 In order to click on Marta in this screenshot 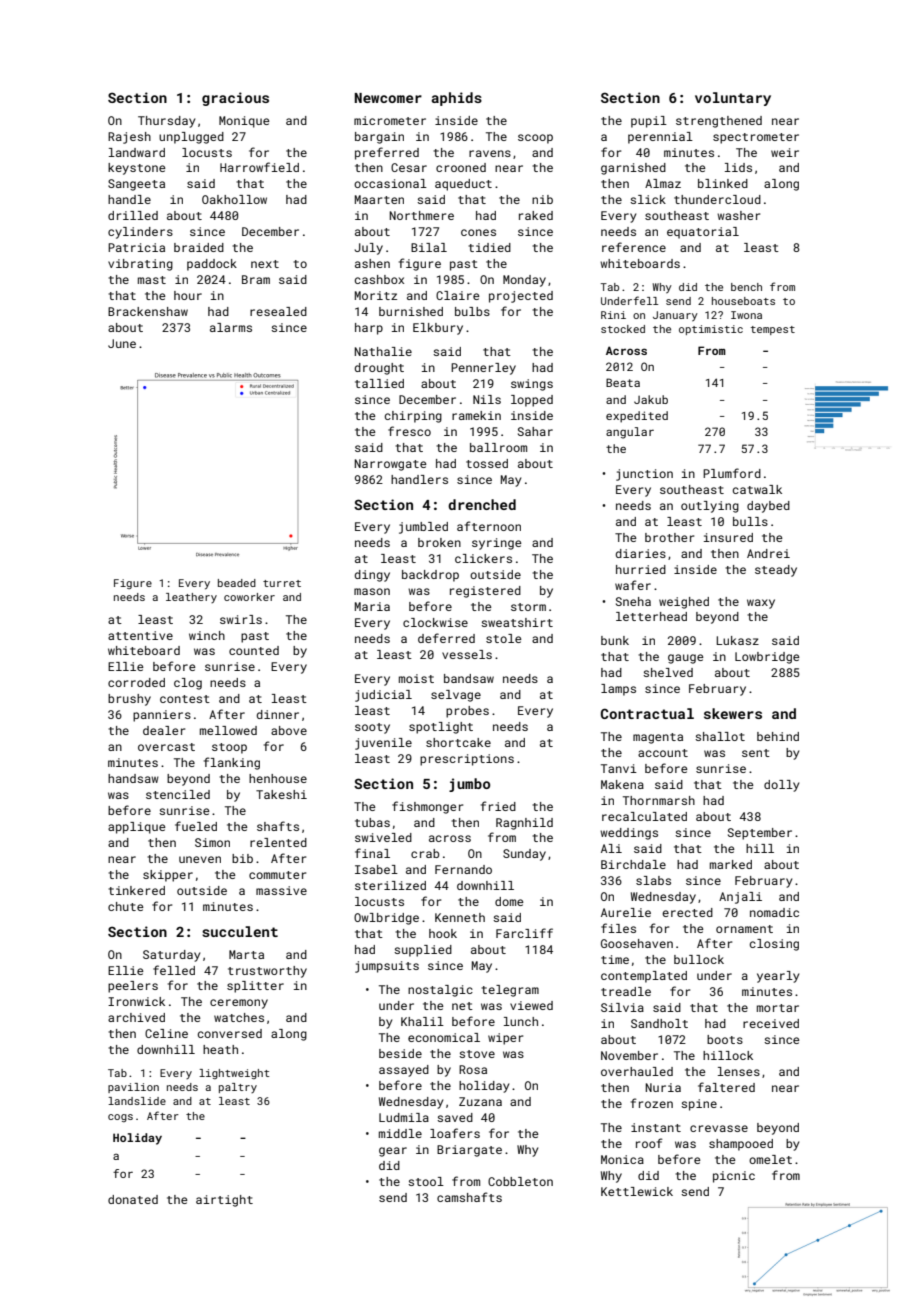, I will do `click(246, 954)`.
